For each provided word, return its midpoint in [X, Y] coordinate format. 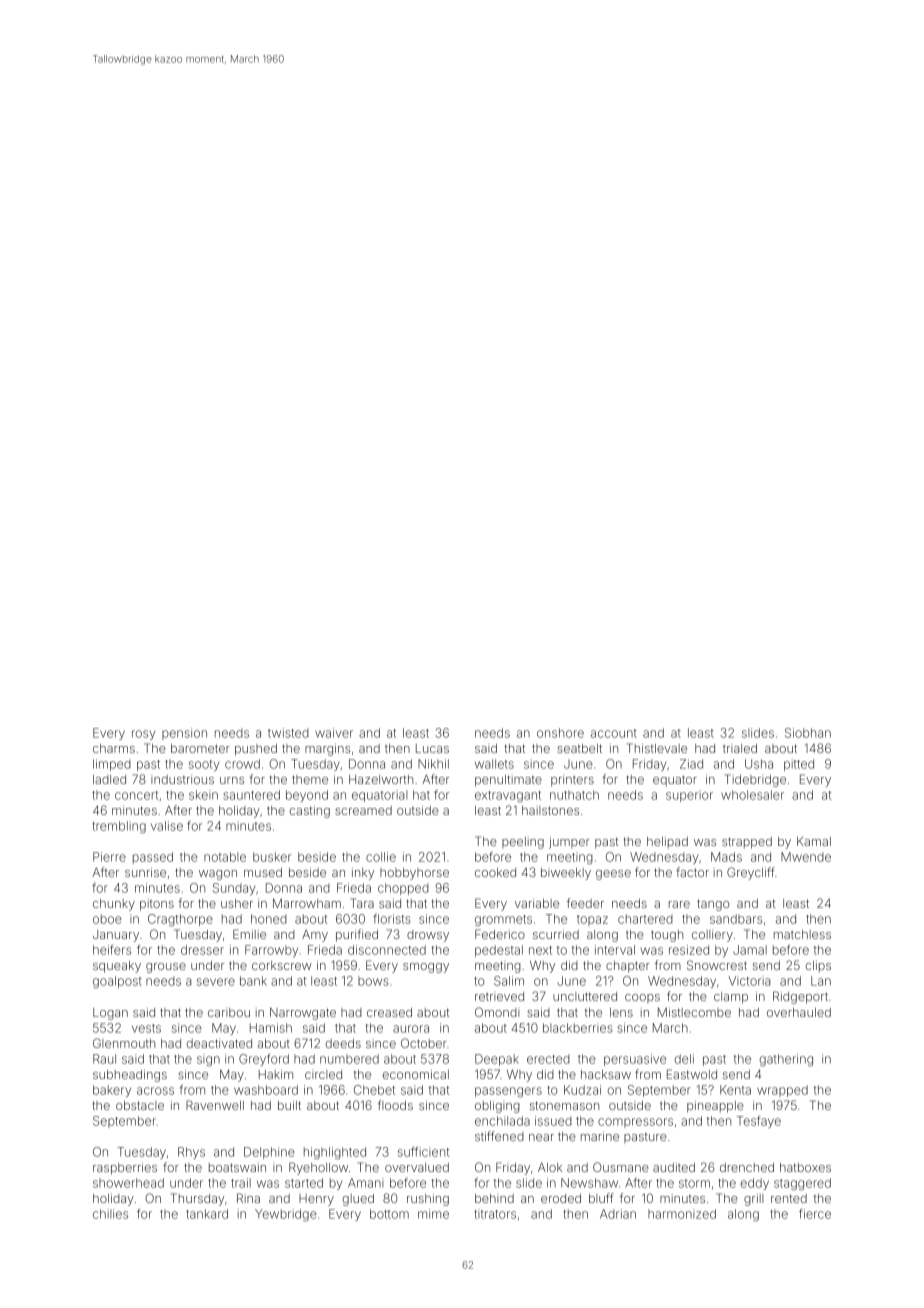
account [614, 733]
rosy [143, 735]
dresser [202, 950]
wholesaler [752, 795]
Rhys [191, 1153]
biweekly [566, 874]
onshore [560, 733]
